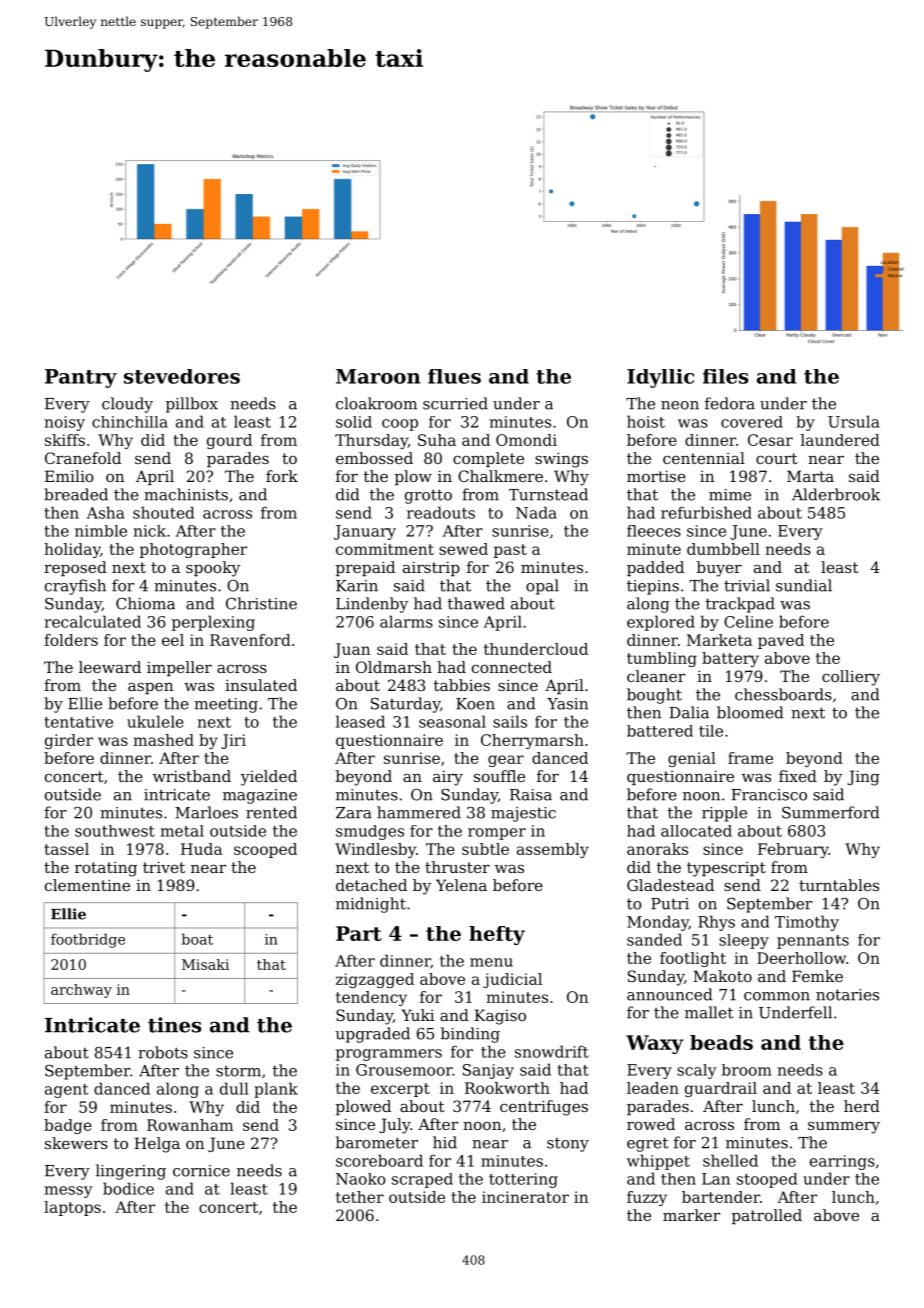  I want to click on wristband, so click(192, 776).
